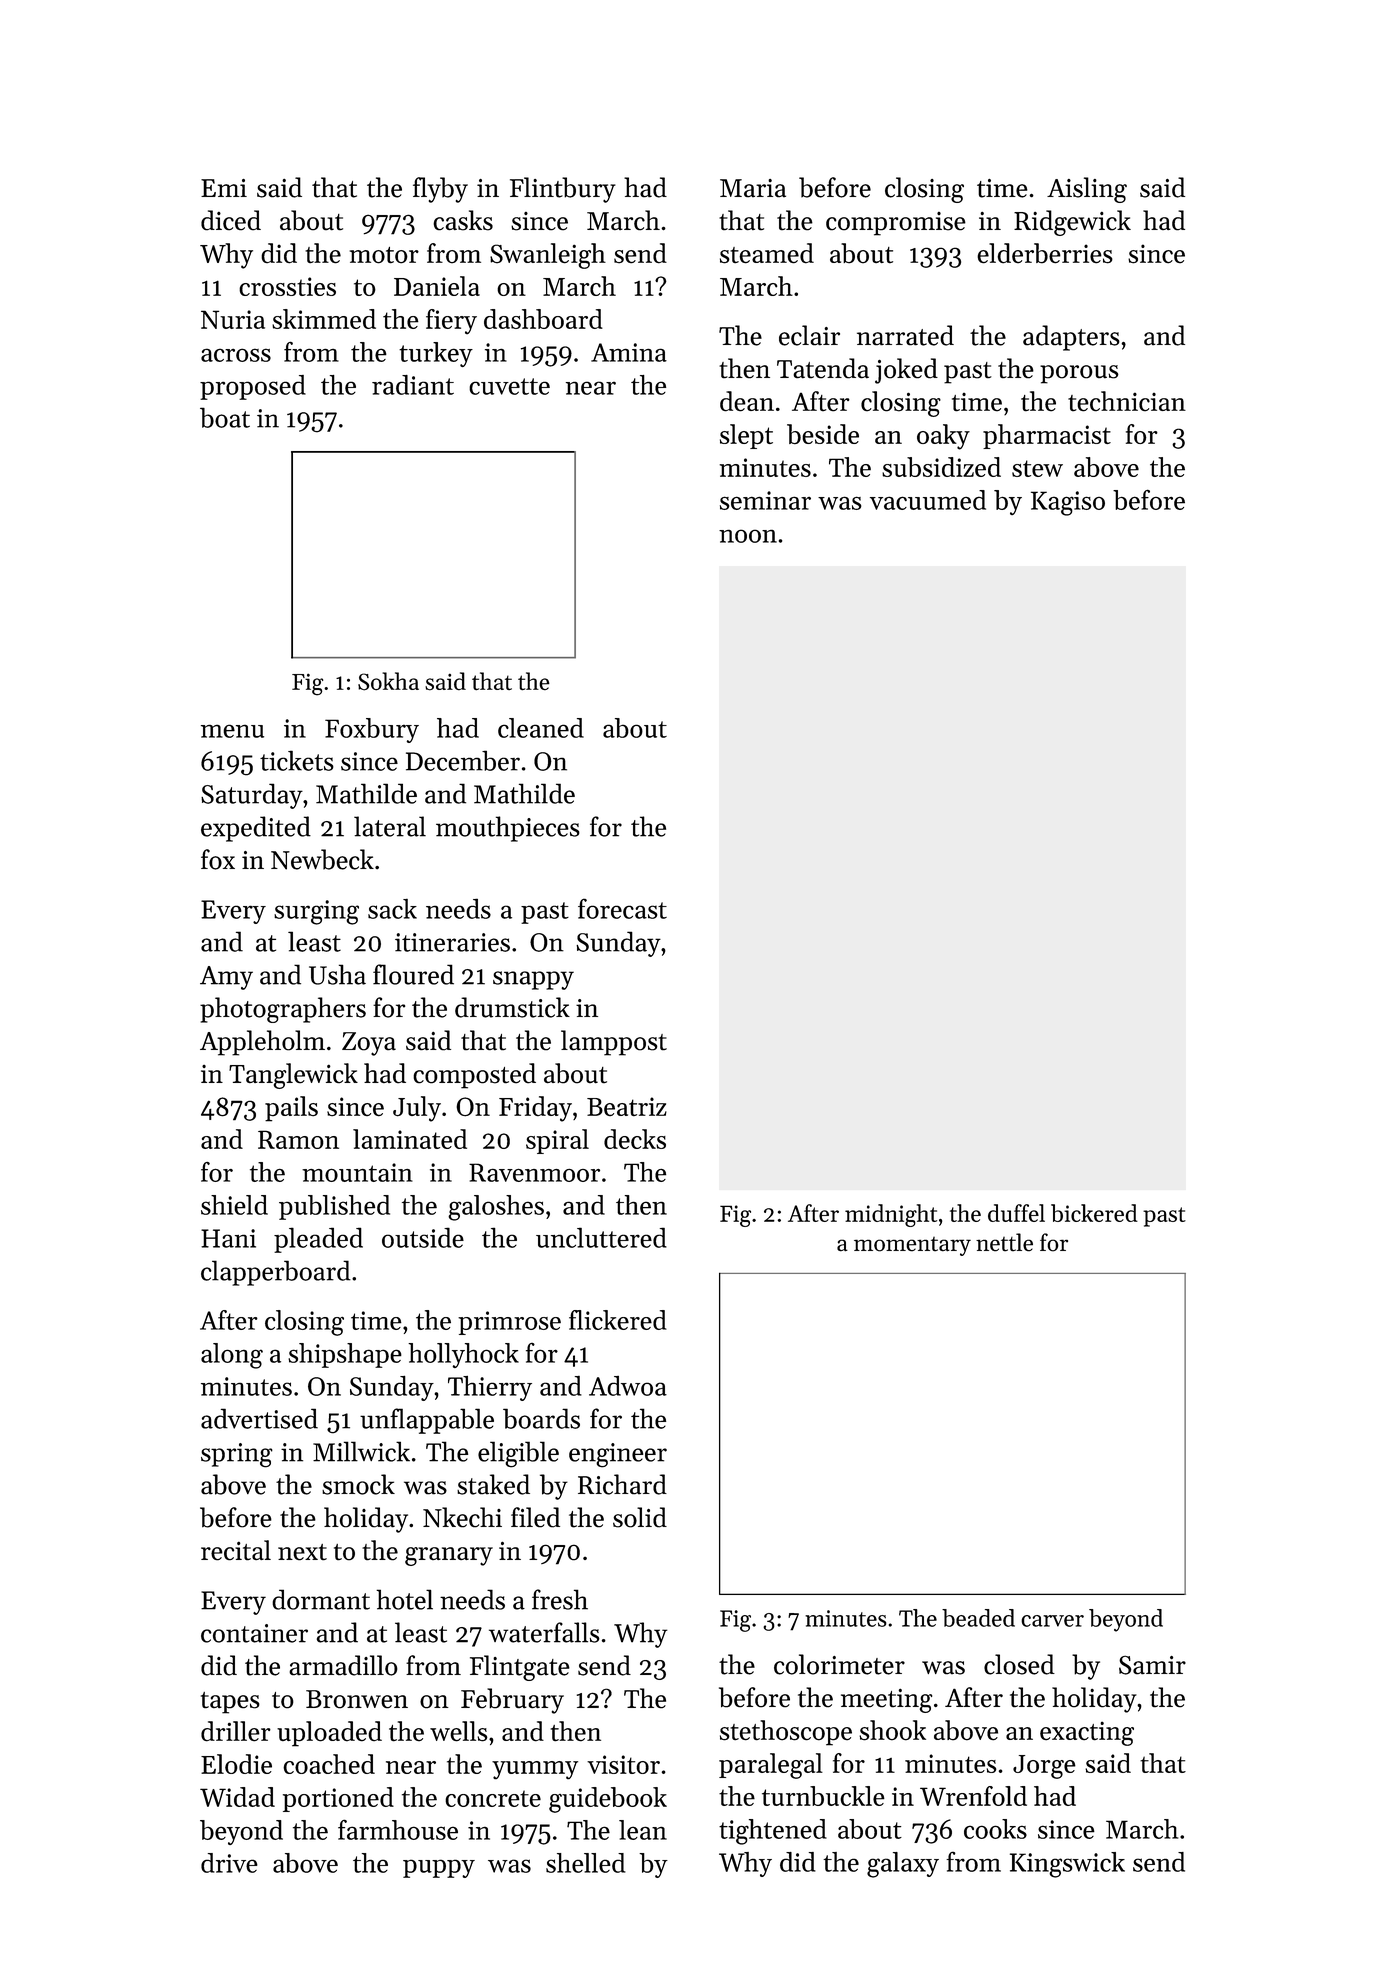 Image resolution: width=1386 pixels, height=1969 pixels. Describe the element at coordinates (1067, 1865) in the page. I see `Kingswick` at that location.
